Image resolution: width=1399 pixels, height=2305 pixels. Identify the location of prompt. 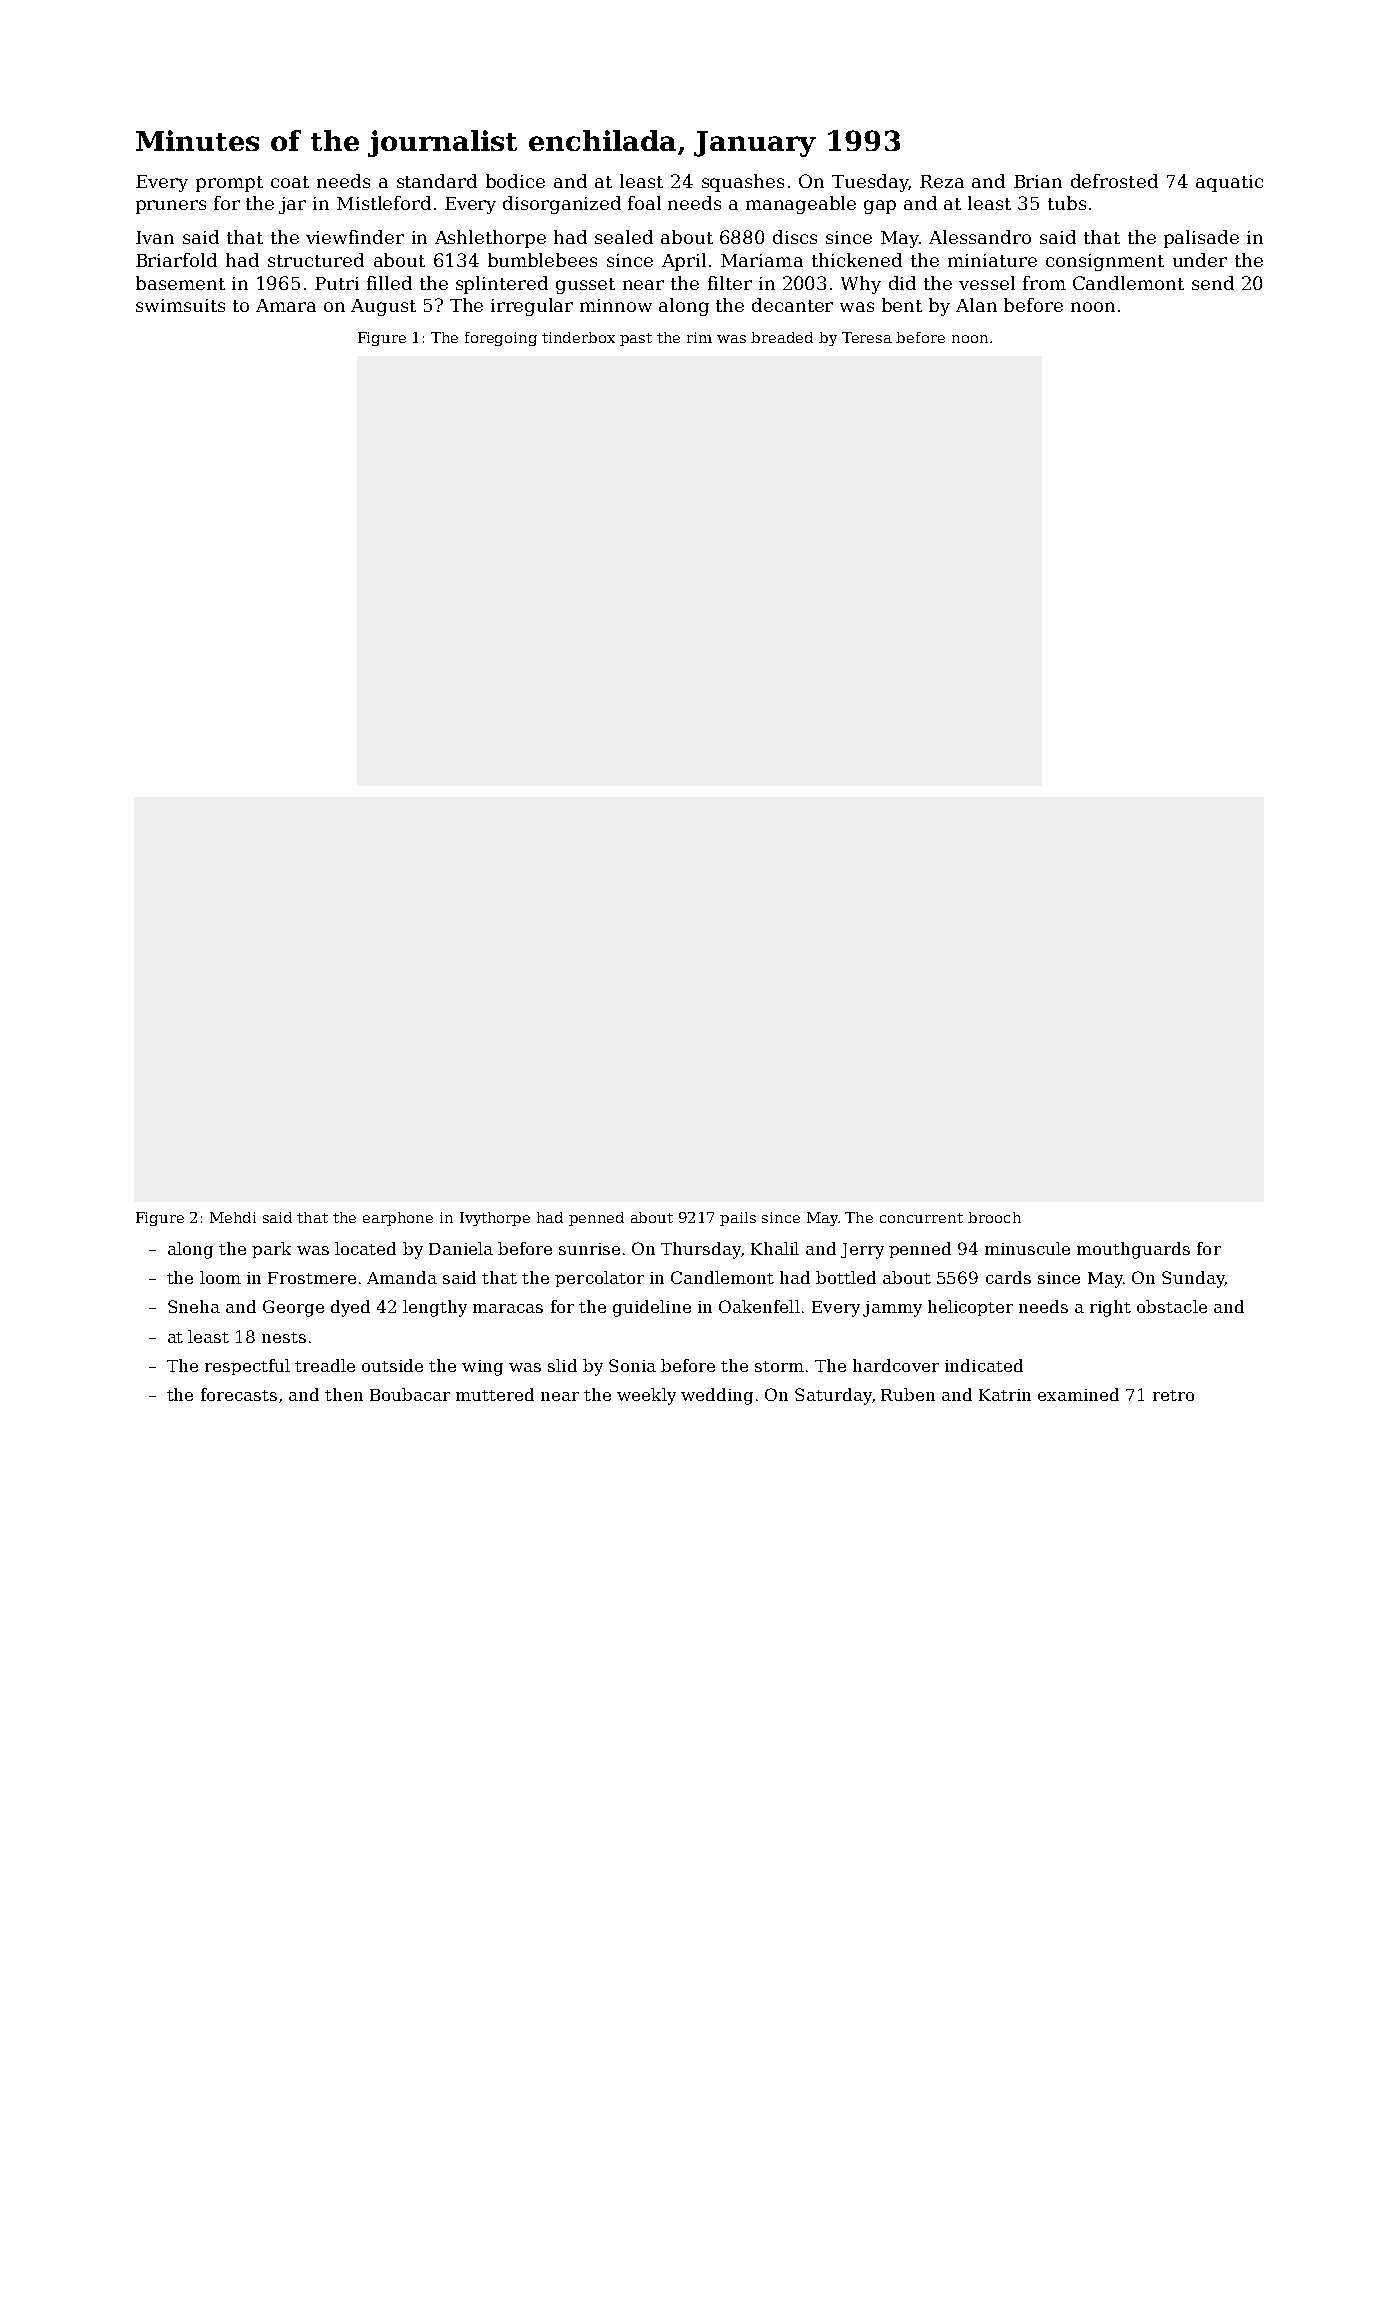
(229, 184).
